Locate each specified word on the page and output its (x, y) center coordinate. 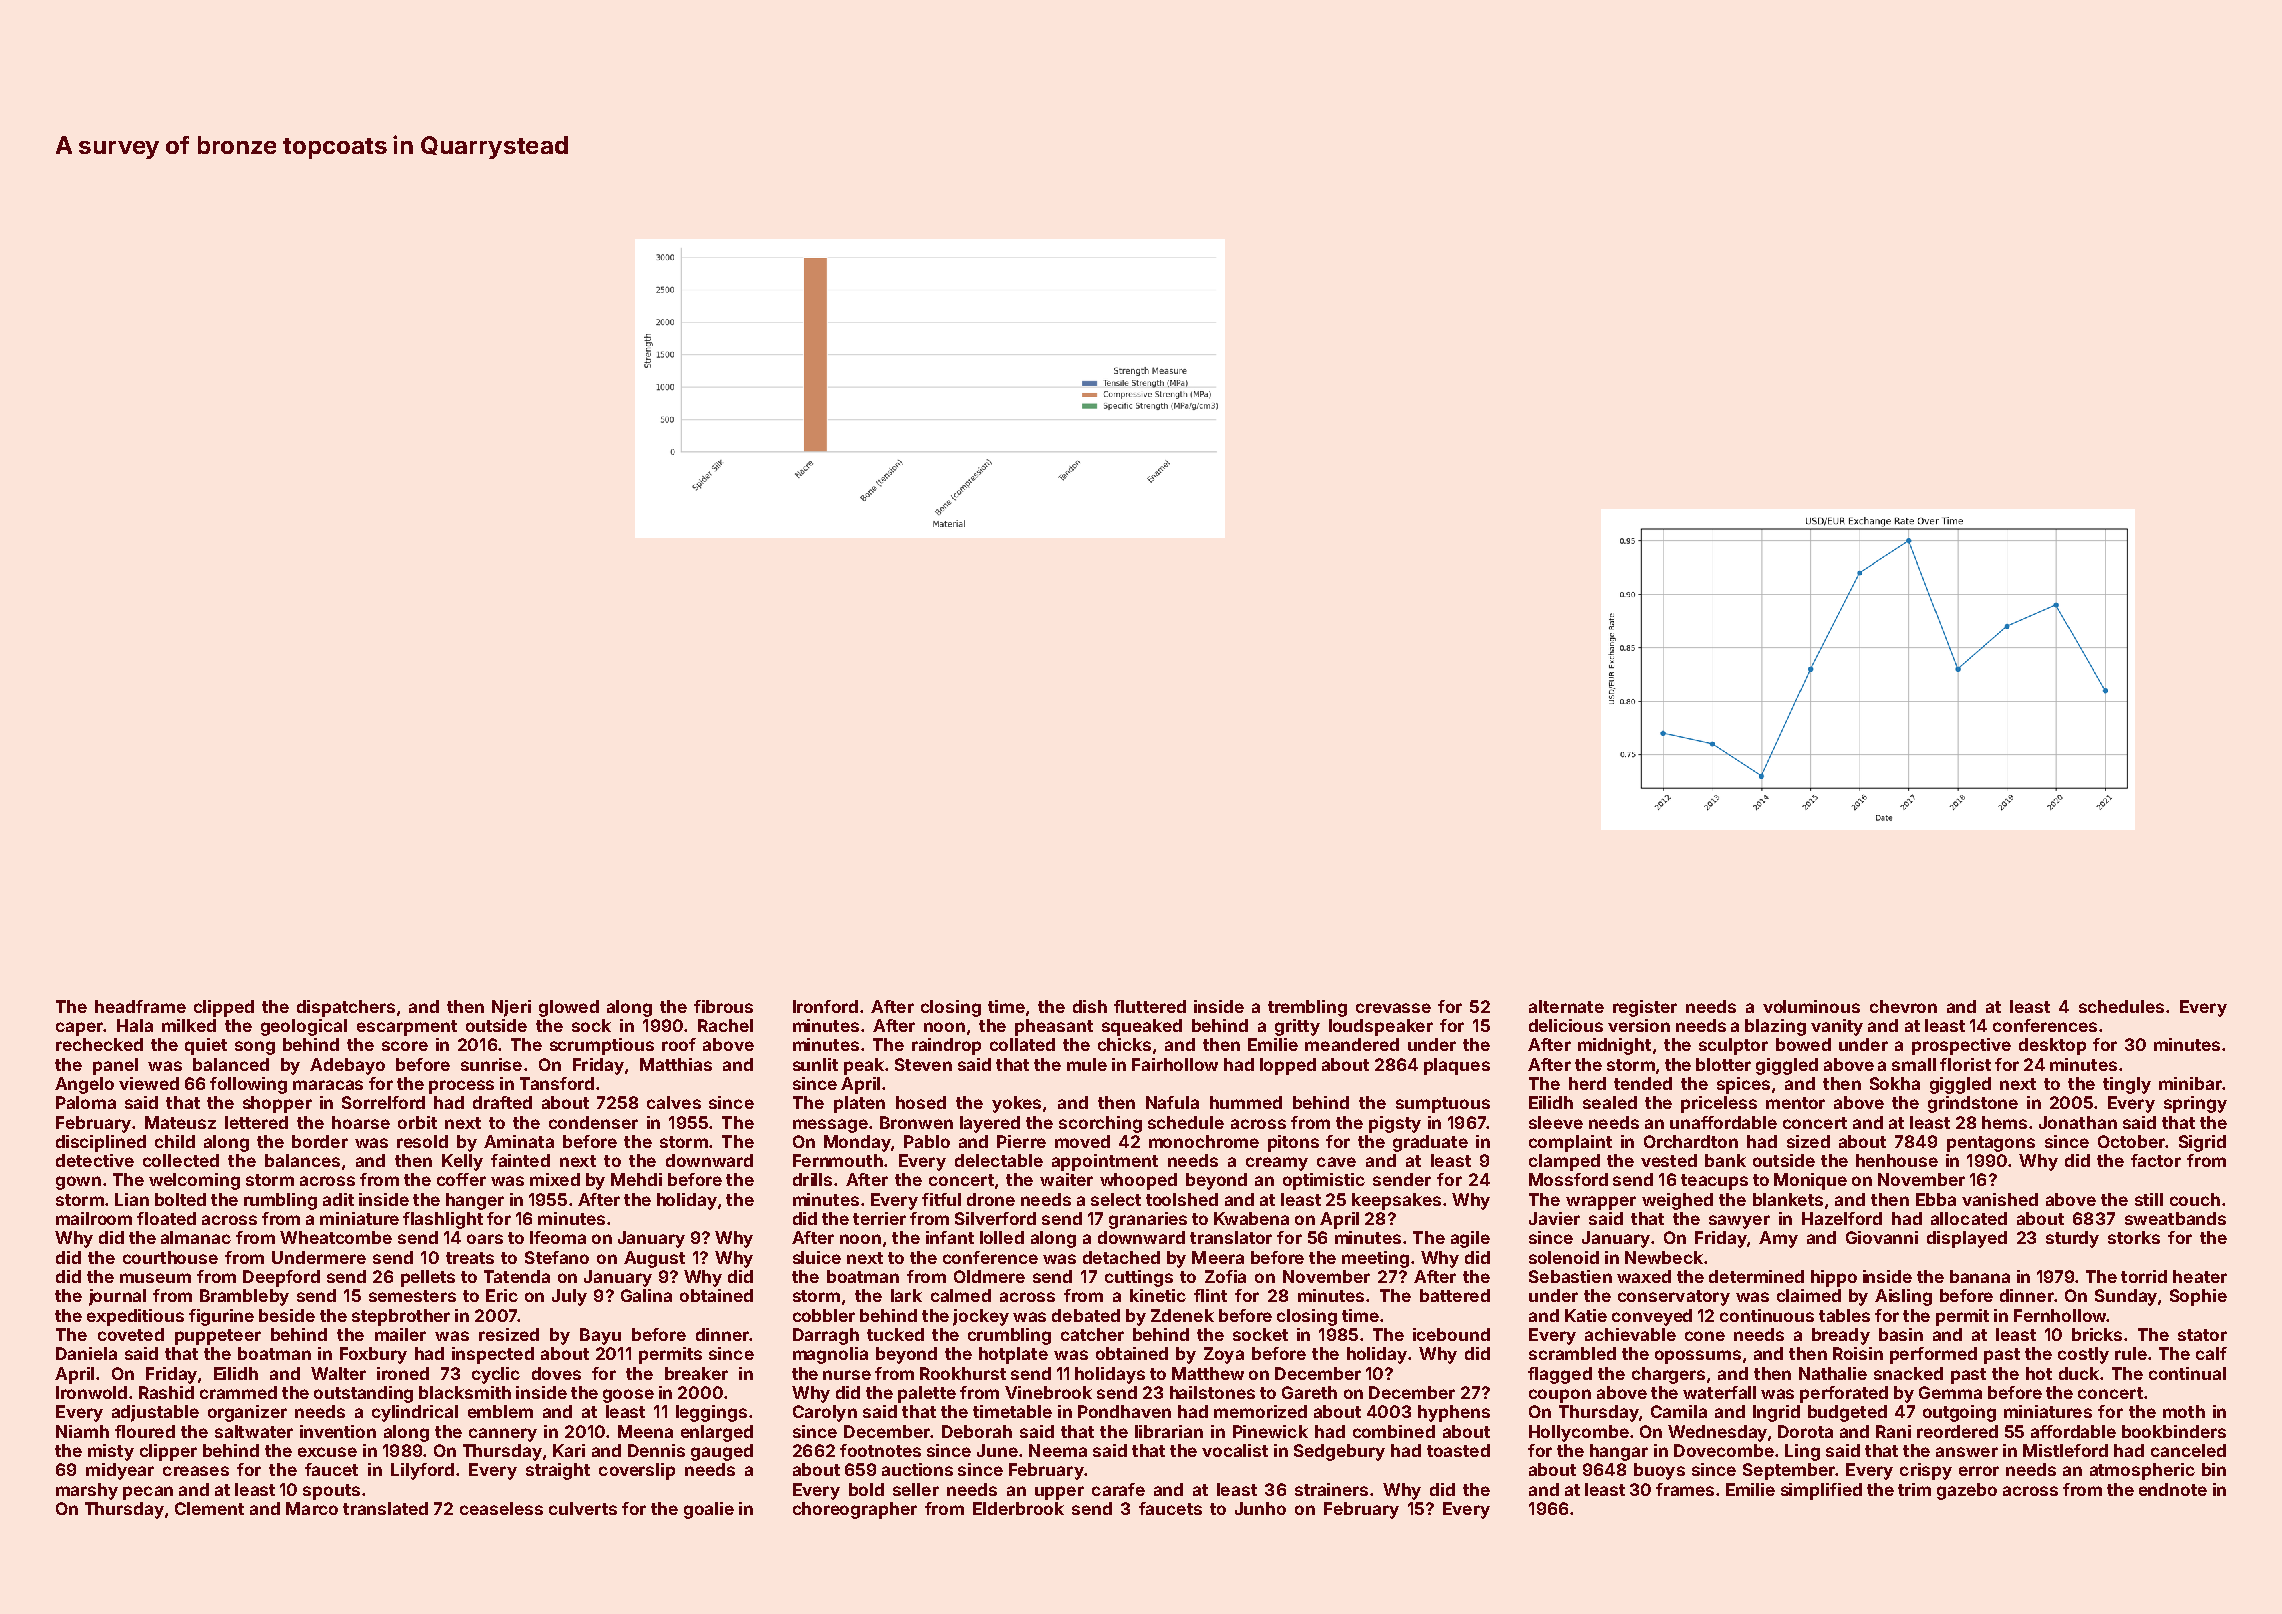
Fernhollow (2060, 1315)
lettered (256, 1122)
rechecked (99, 1044)
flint (1210, 1295)
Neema (1058, 1450)
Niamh (82, 1431)
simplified (1821, 1491)
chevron (1903, 1006)
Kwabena (1251, 1218)
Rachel (725, 1025)
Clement (209, 1508)
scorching (1100, 1124)
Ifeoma (558, 1237)
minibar (2190, 1083)
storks (2134, 1237)
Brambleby (244, 1297)
